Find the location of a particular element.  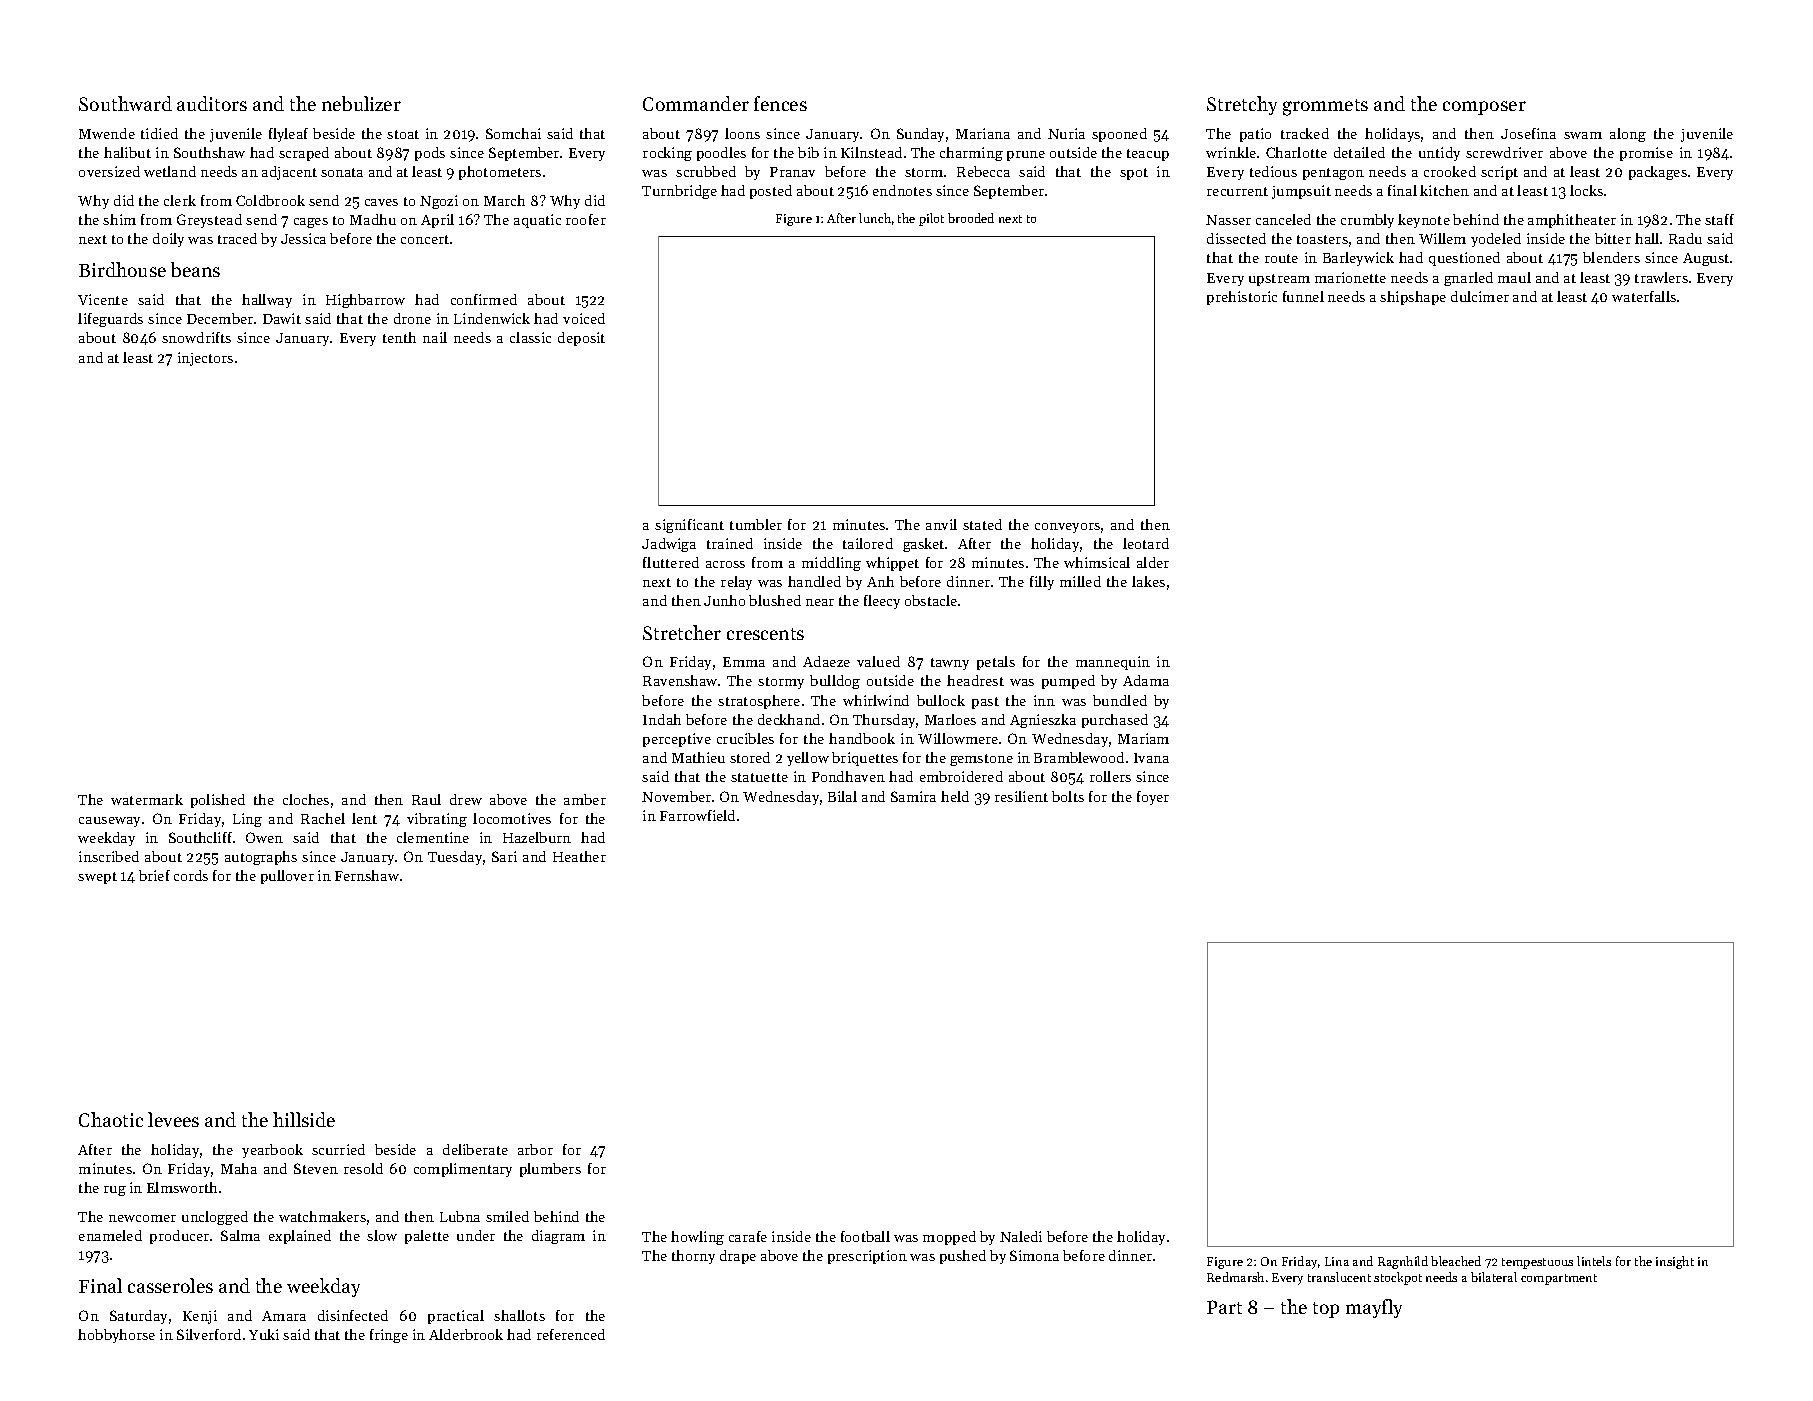

lakes is located at coordinates (1148, 581).
